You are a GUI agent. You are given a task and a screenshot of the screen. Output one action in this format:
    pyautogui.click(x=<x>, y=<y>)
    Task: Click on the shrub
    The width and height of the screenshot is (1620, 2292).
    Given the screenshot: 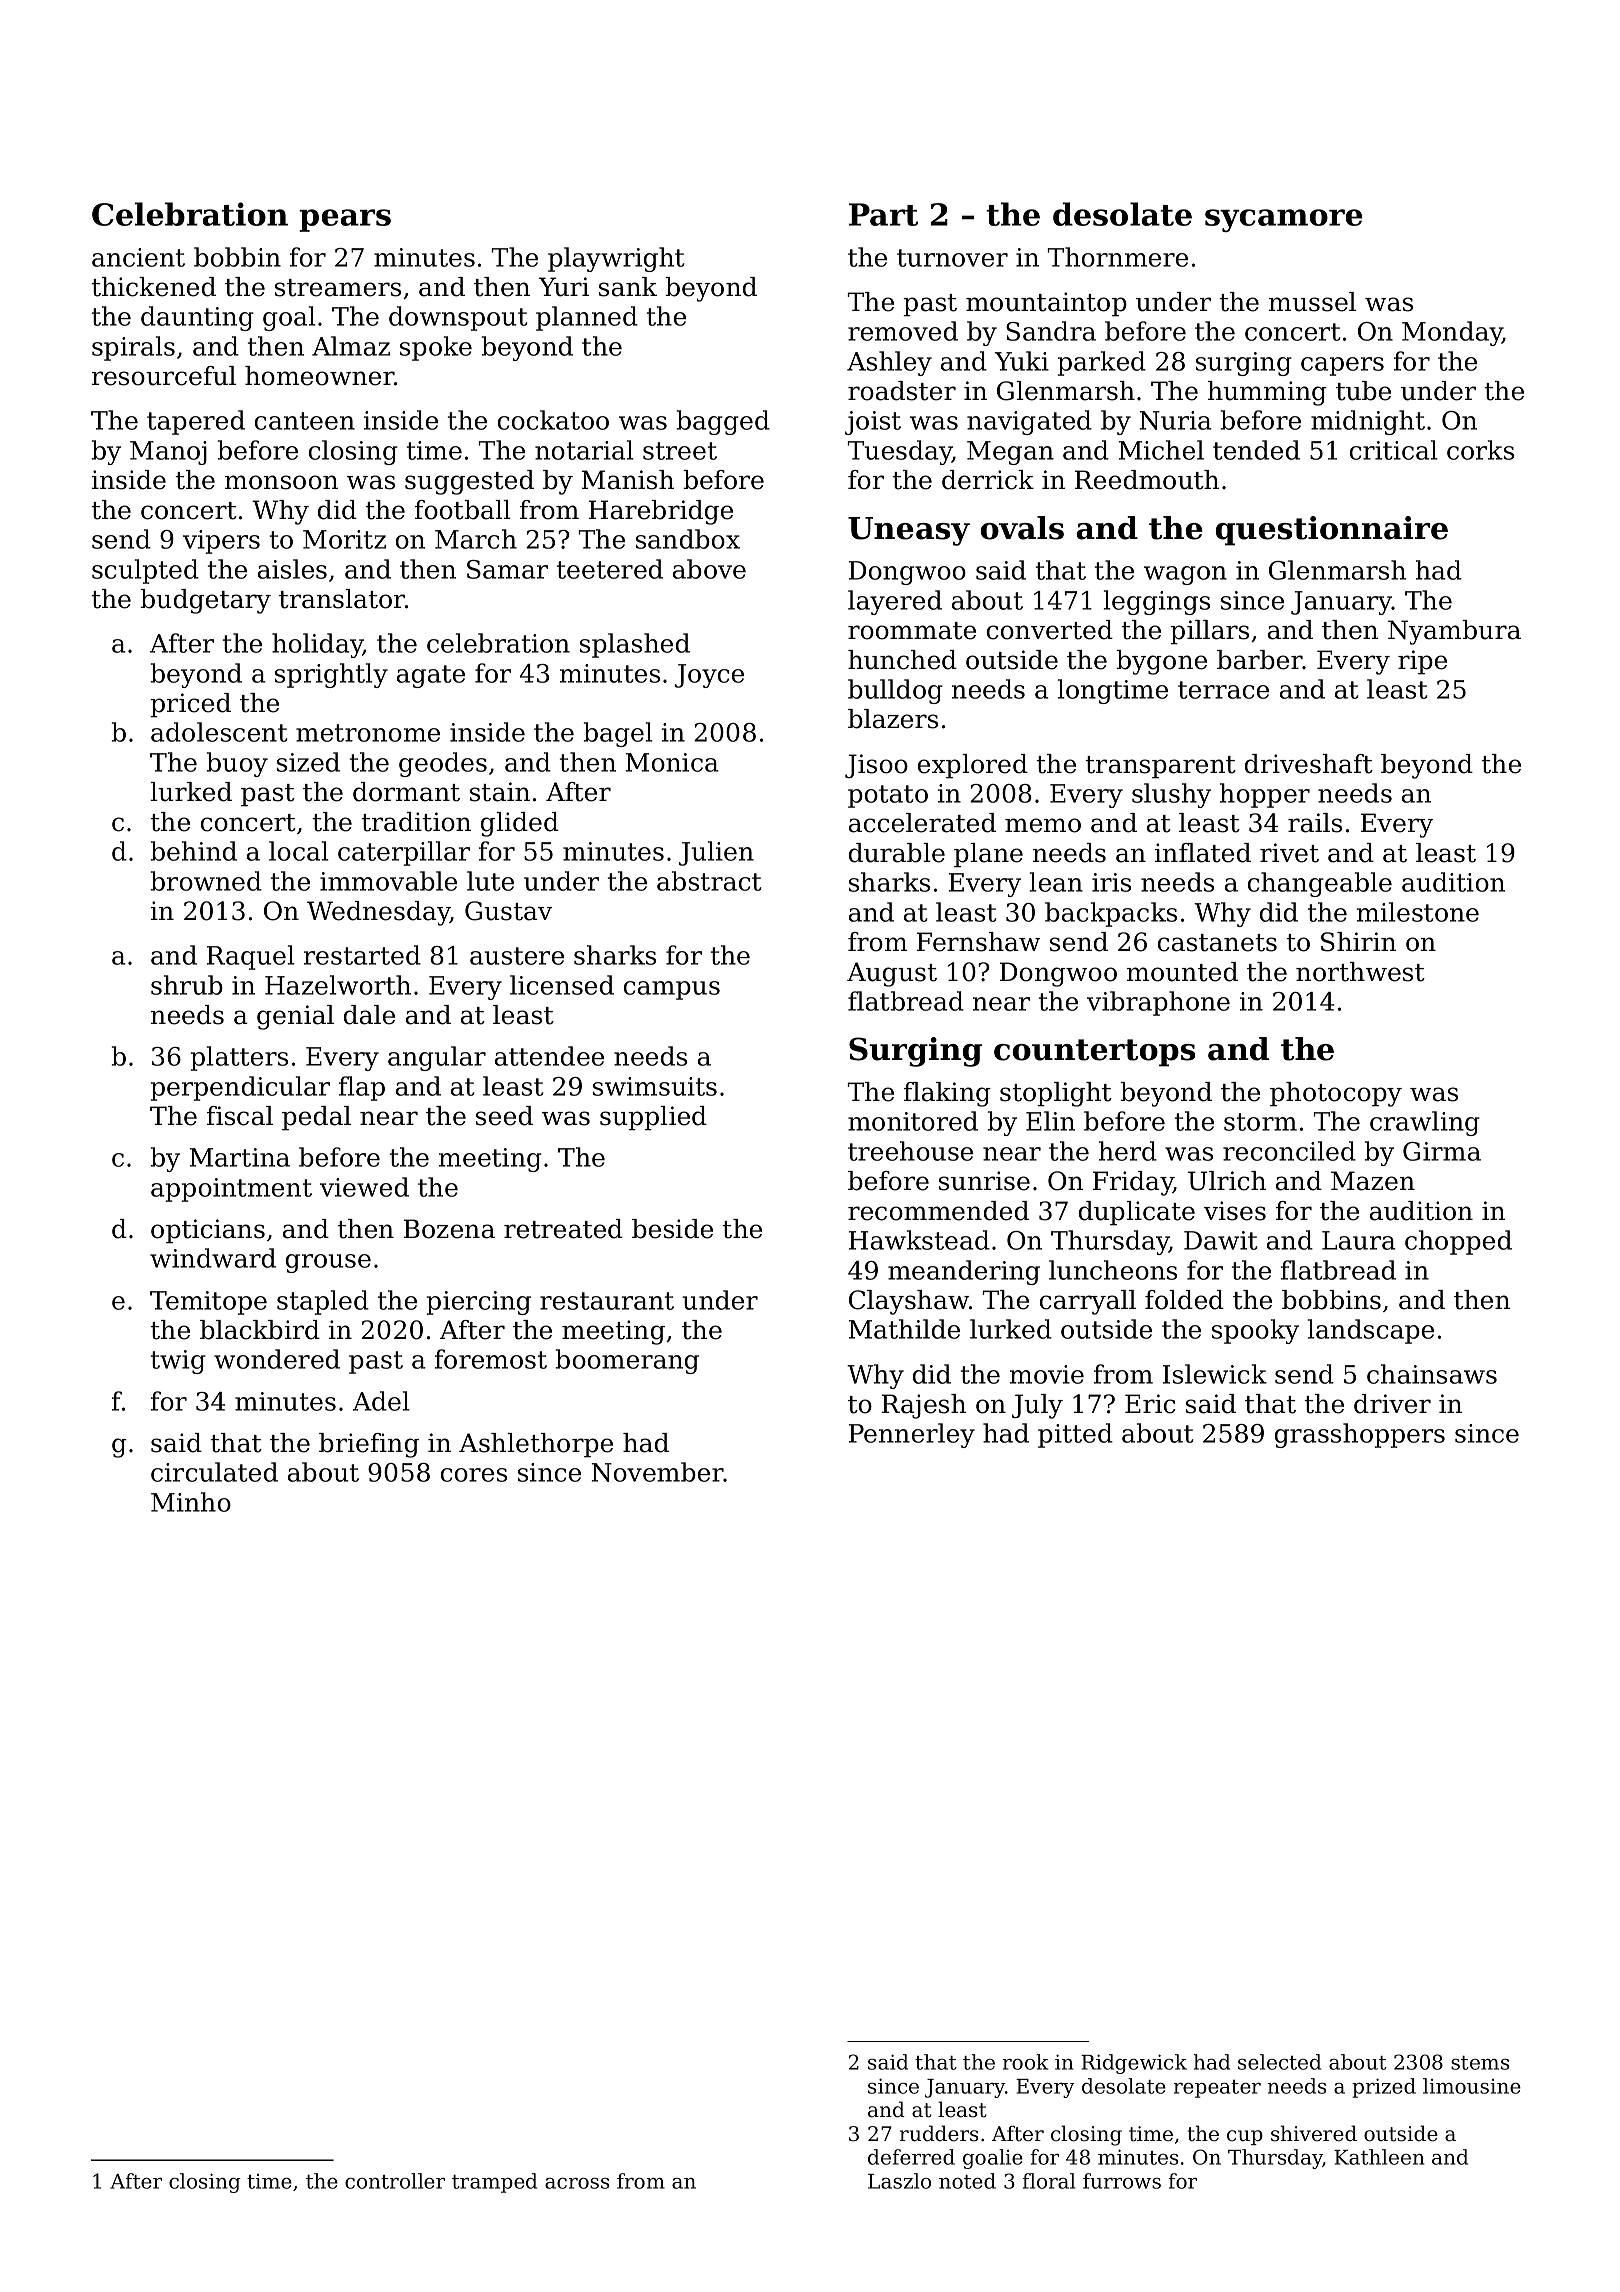 What is the action you would take?
    pyautogui.click(x=187, y=985)
